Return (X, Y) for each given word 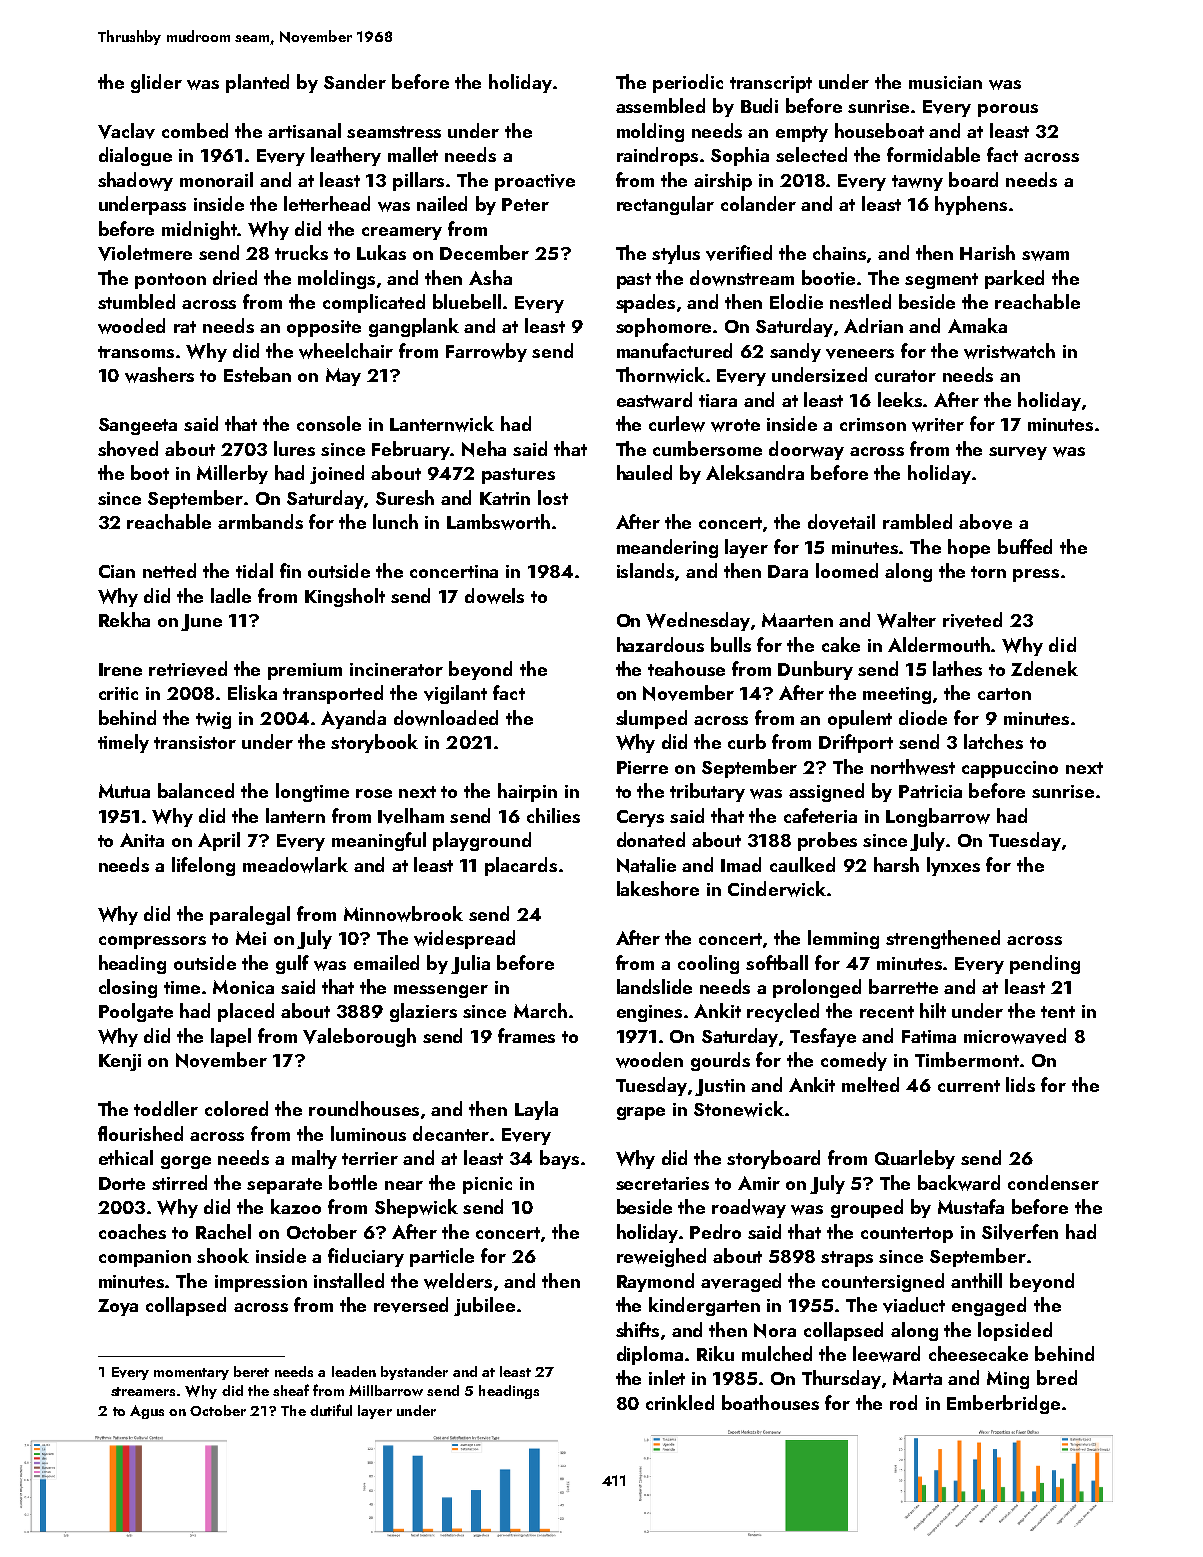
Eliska (252, 692)
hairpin (527, 792)
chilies (553, 815)
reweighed (661, 1257)
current (969, 1086)
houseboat (879, 130)
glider (156, 83)
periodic (688, 83)
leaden (354, 1371)
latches (993, 741)
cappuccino (1010, 769)
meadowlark (295, 865)
